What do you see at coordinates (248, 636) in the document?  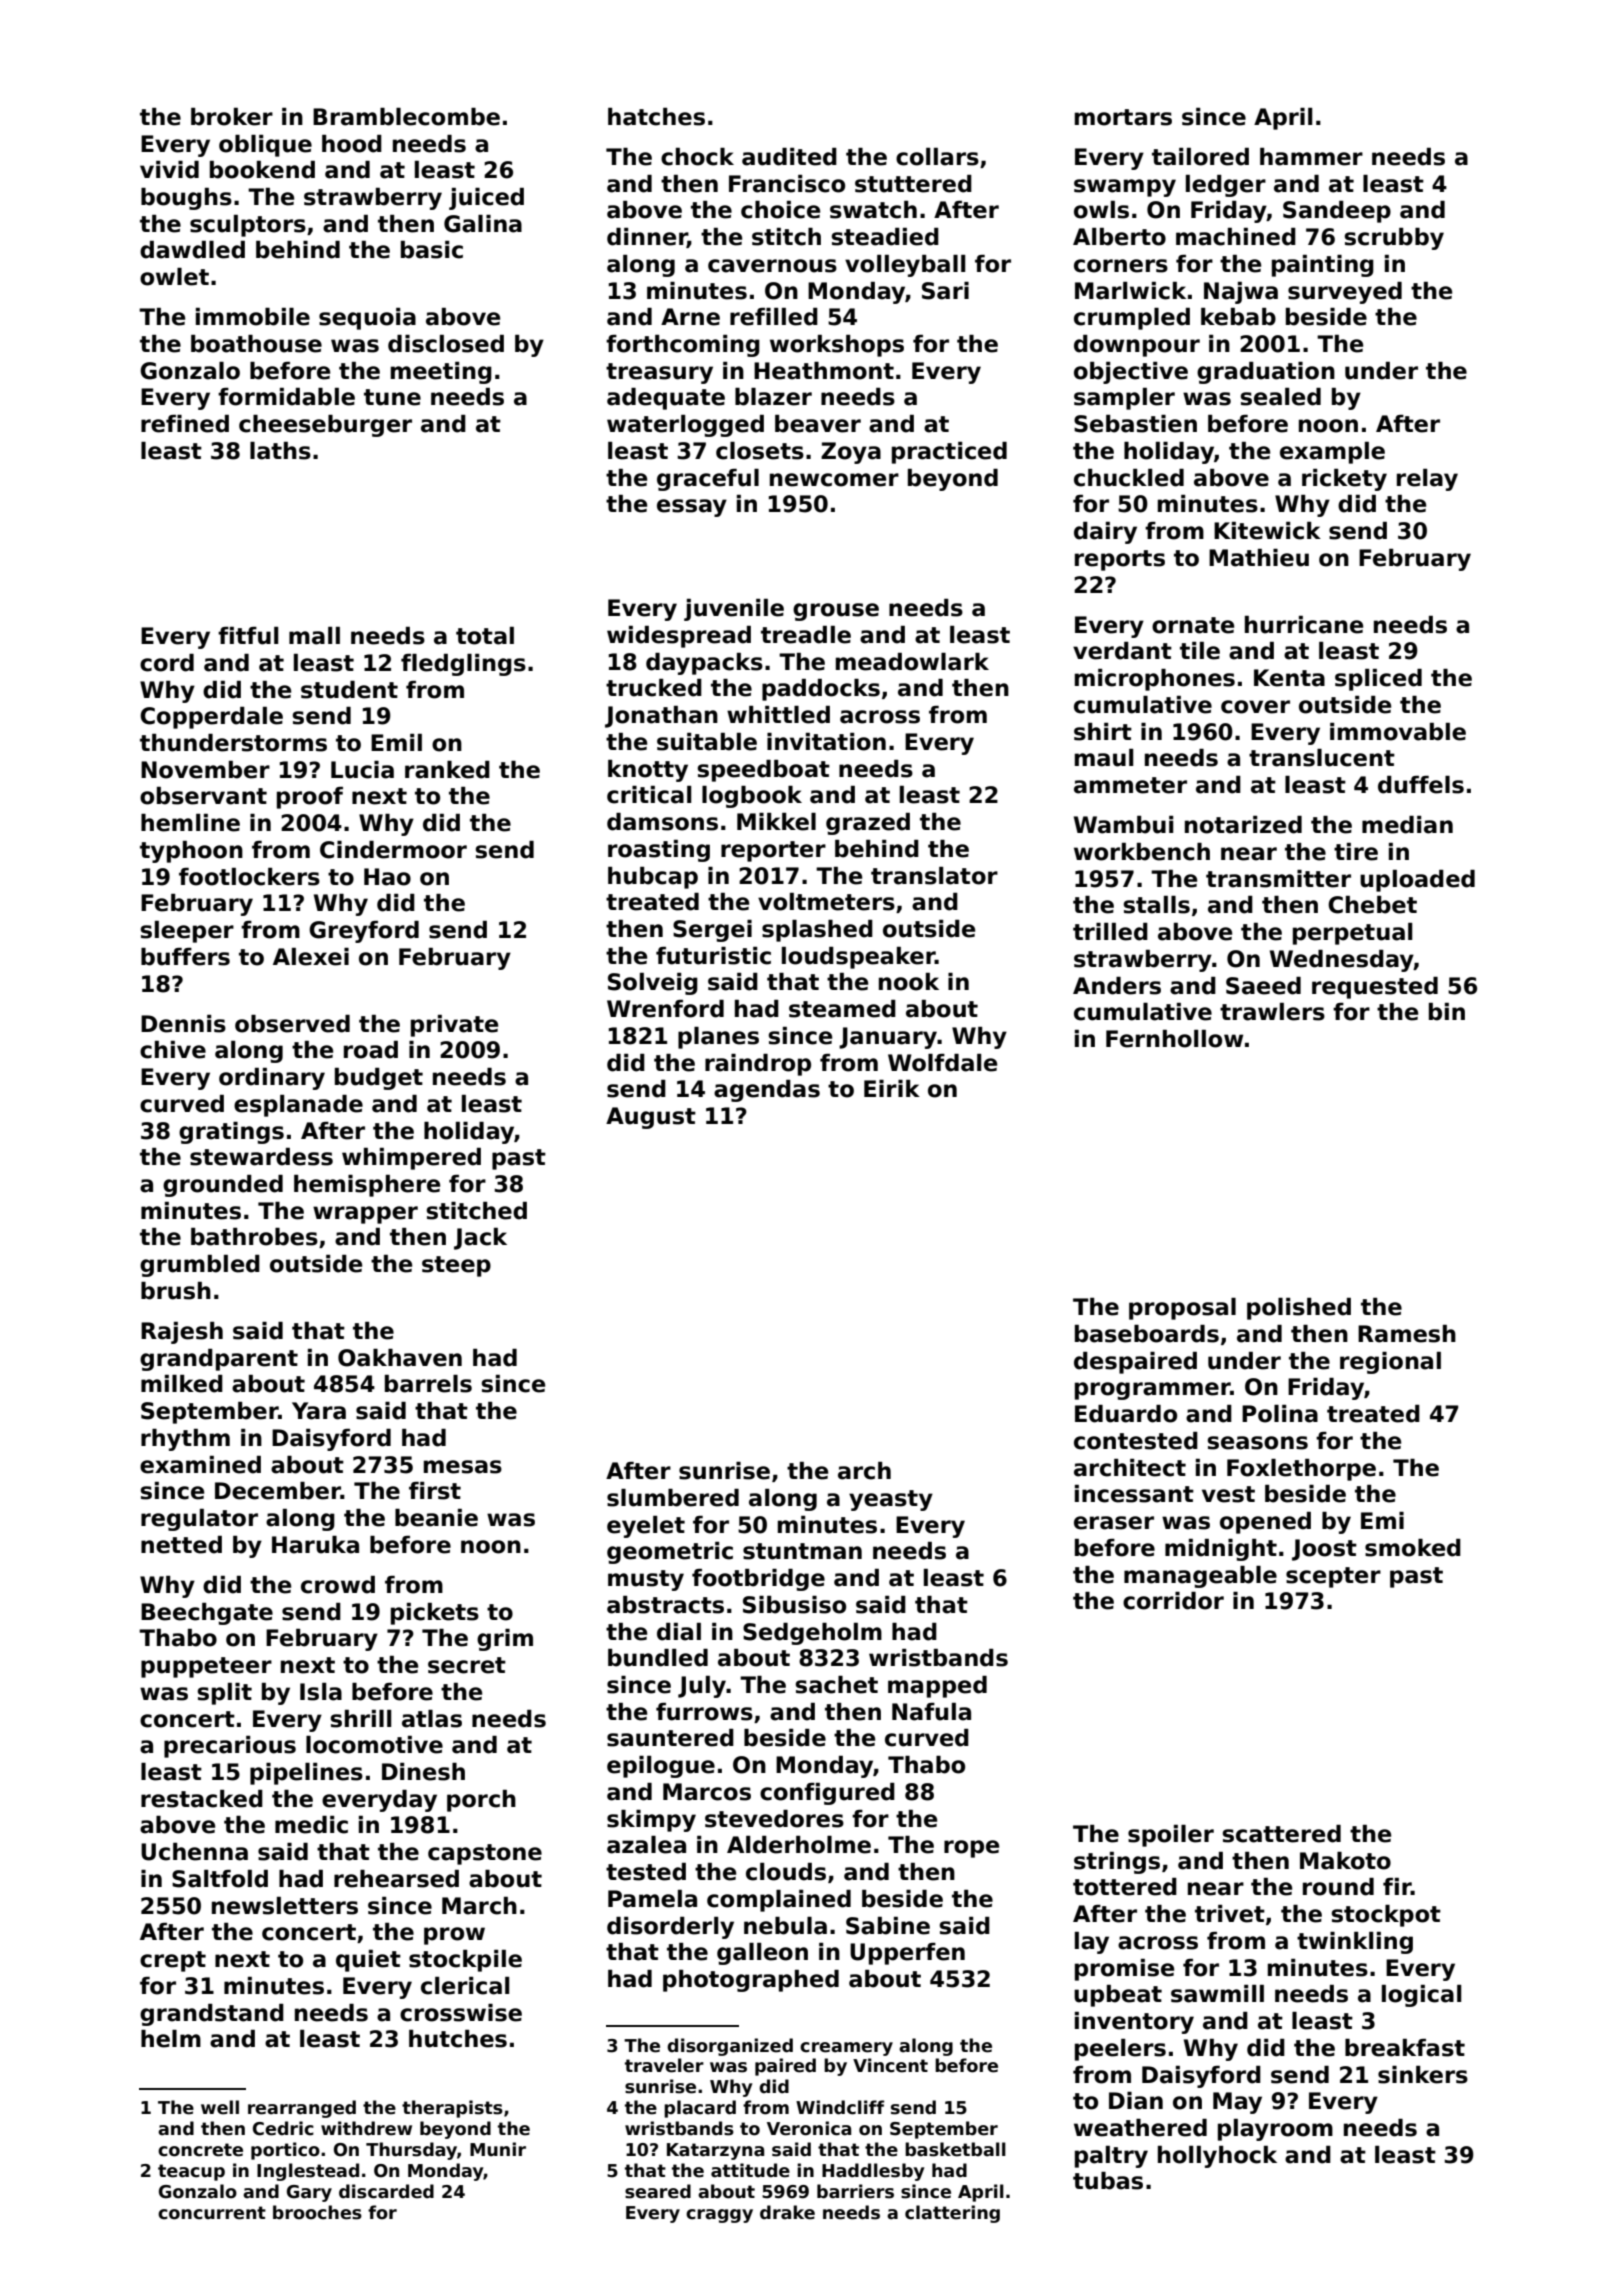 I see `fitful` at bounding box center [248, 636].
